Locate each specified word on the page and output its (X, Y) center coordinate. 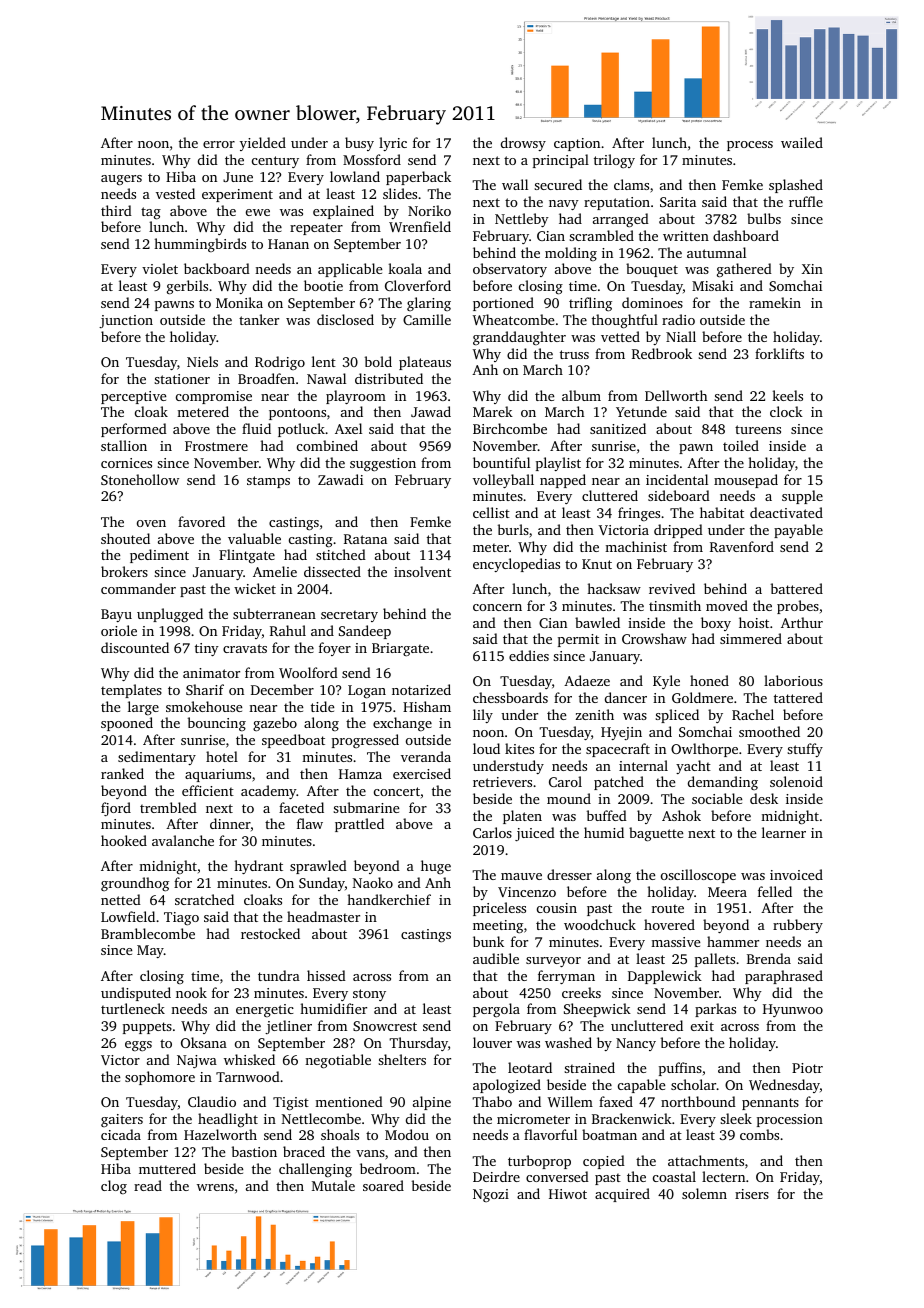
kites (519, 748)
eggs (138, 1046)
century (275, 162)
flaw (310, 823)
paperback (418, 178)
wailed (802, 142)
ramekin (775, 302)
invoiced (796, 874)
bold (378, 361)
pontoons (297, 414)
